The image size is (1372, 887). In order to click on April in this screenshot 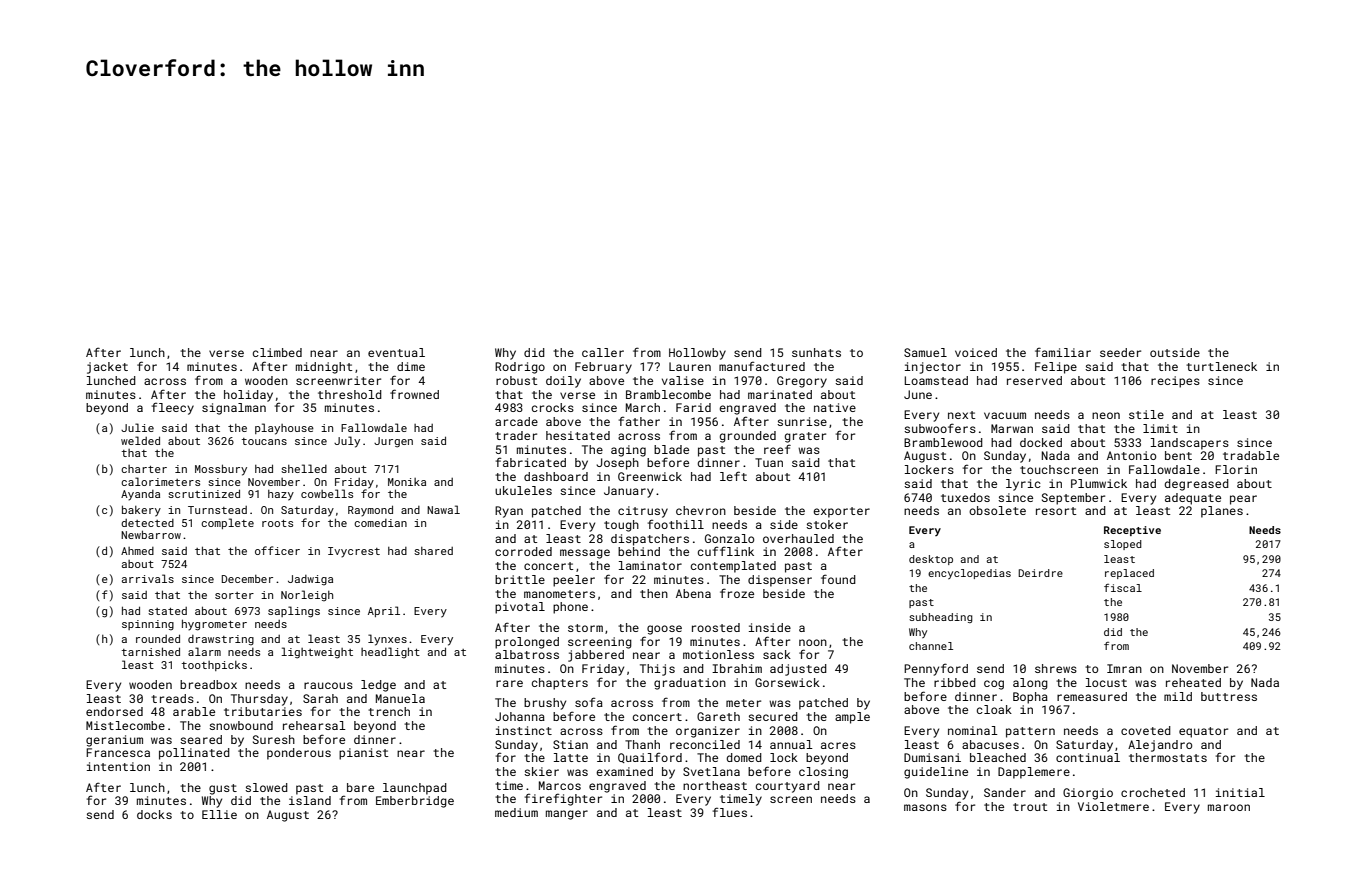, I will do `click(384, 611)`.
